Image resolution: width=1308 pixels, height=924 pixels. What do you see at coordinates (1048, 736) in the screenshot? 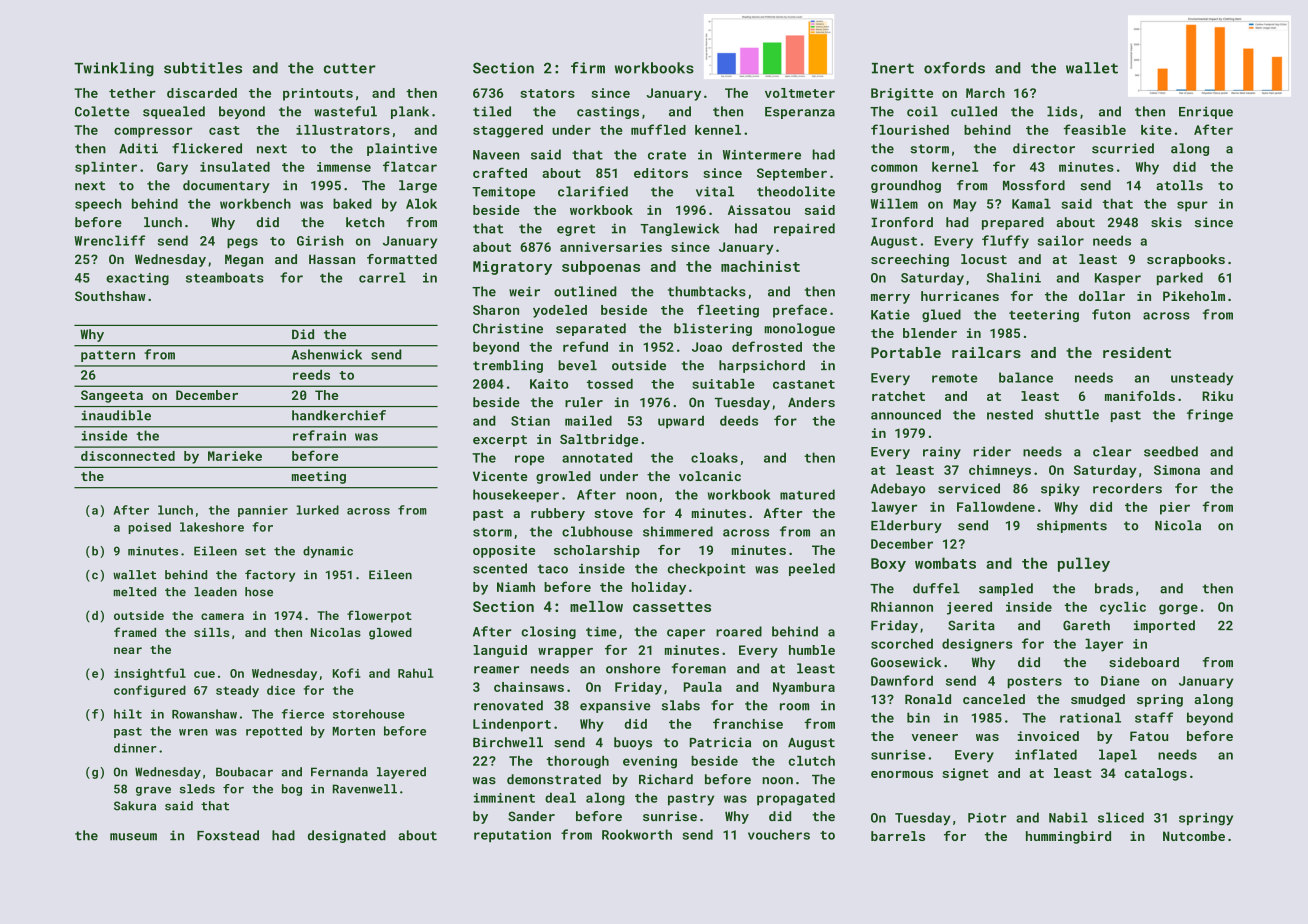
I see `invoiced` at bounding box center [1048, 736].
